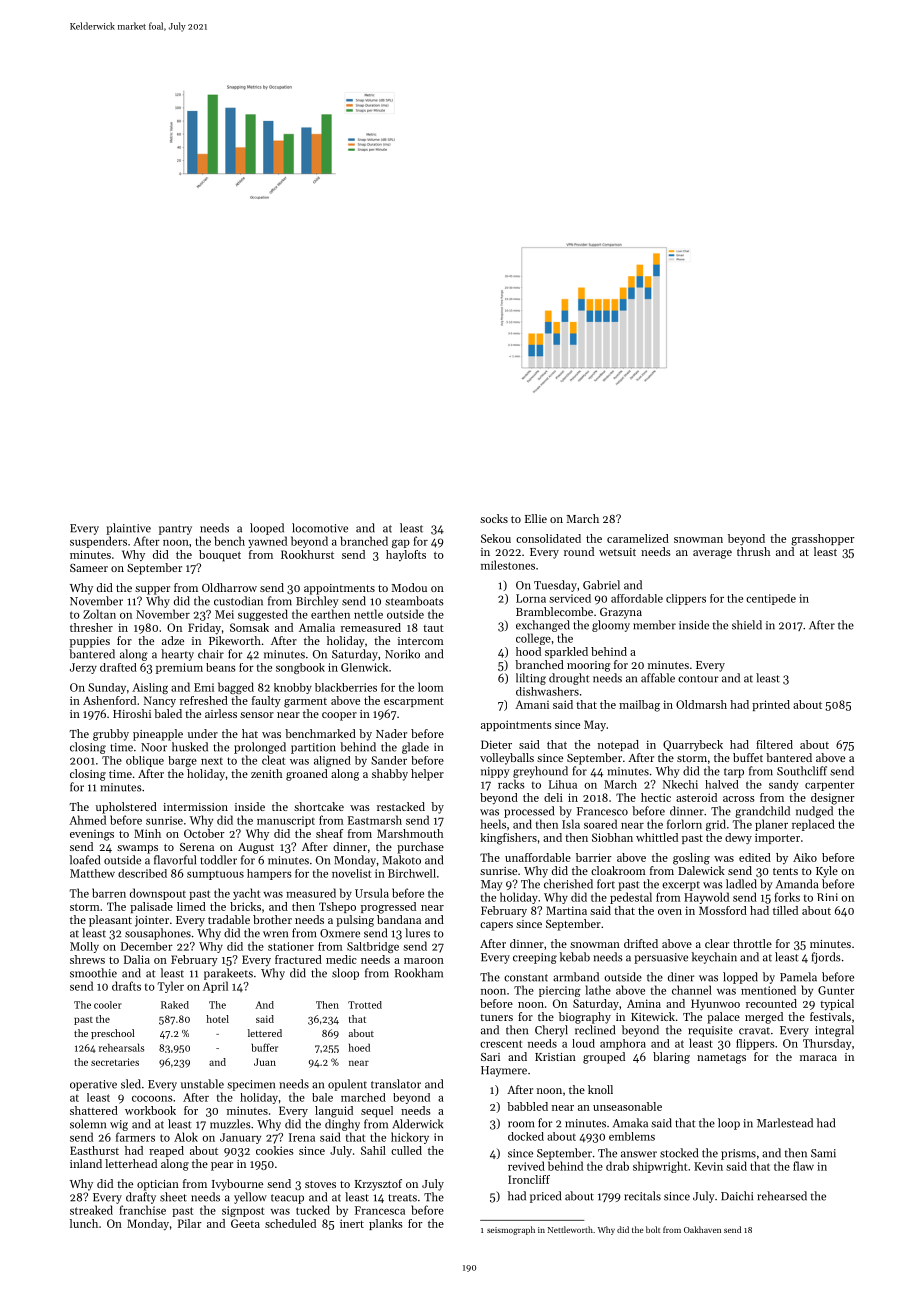 Image resolution: width=924 pixels, height=1308 pixels. What do you see at coordinates (115, 1062) in the page?
I see `secretaries` at bounding box center [115, 1062].
